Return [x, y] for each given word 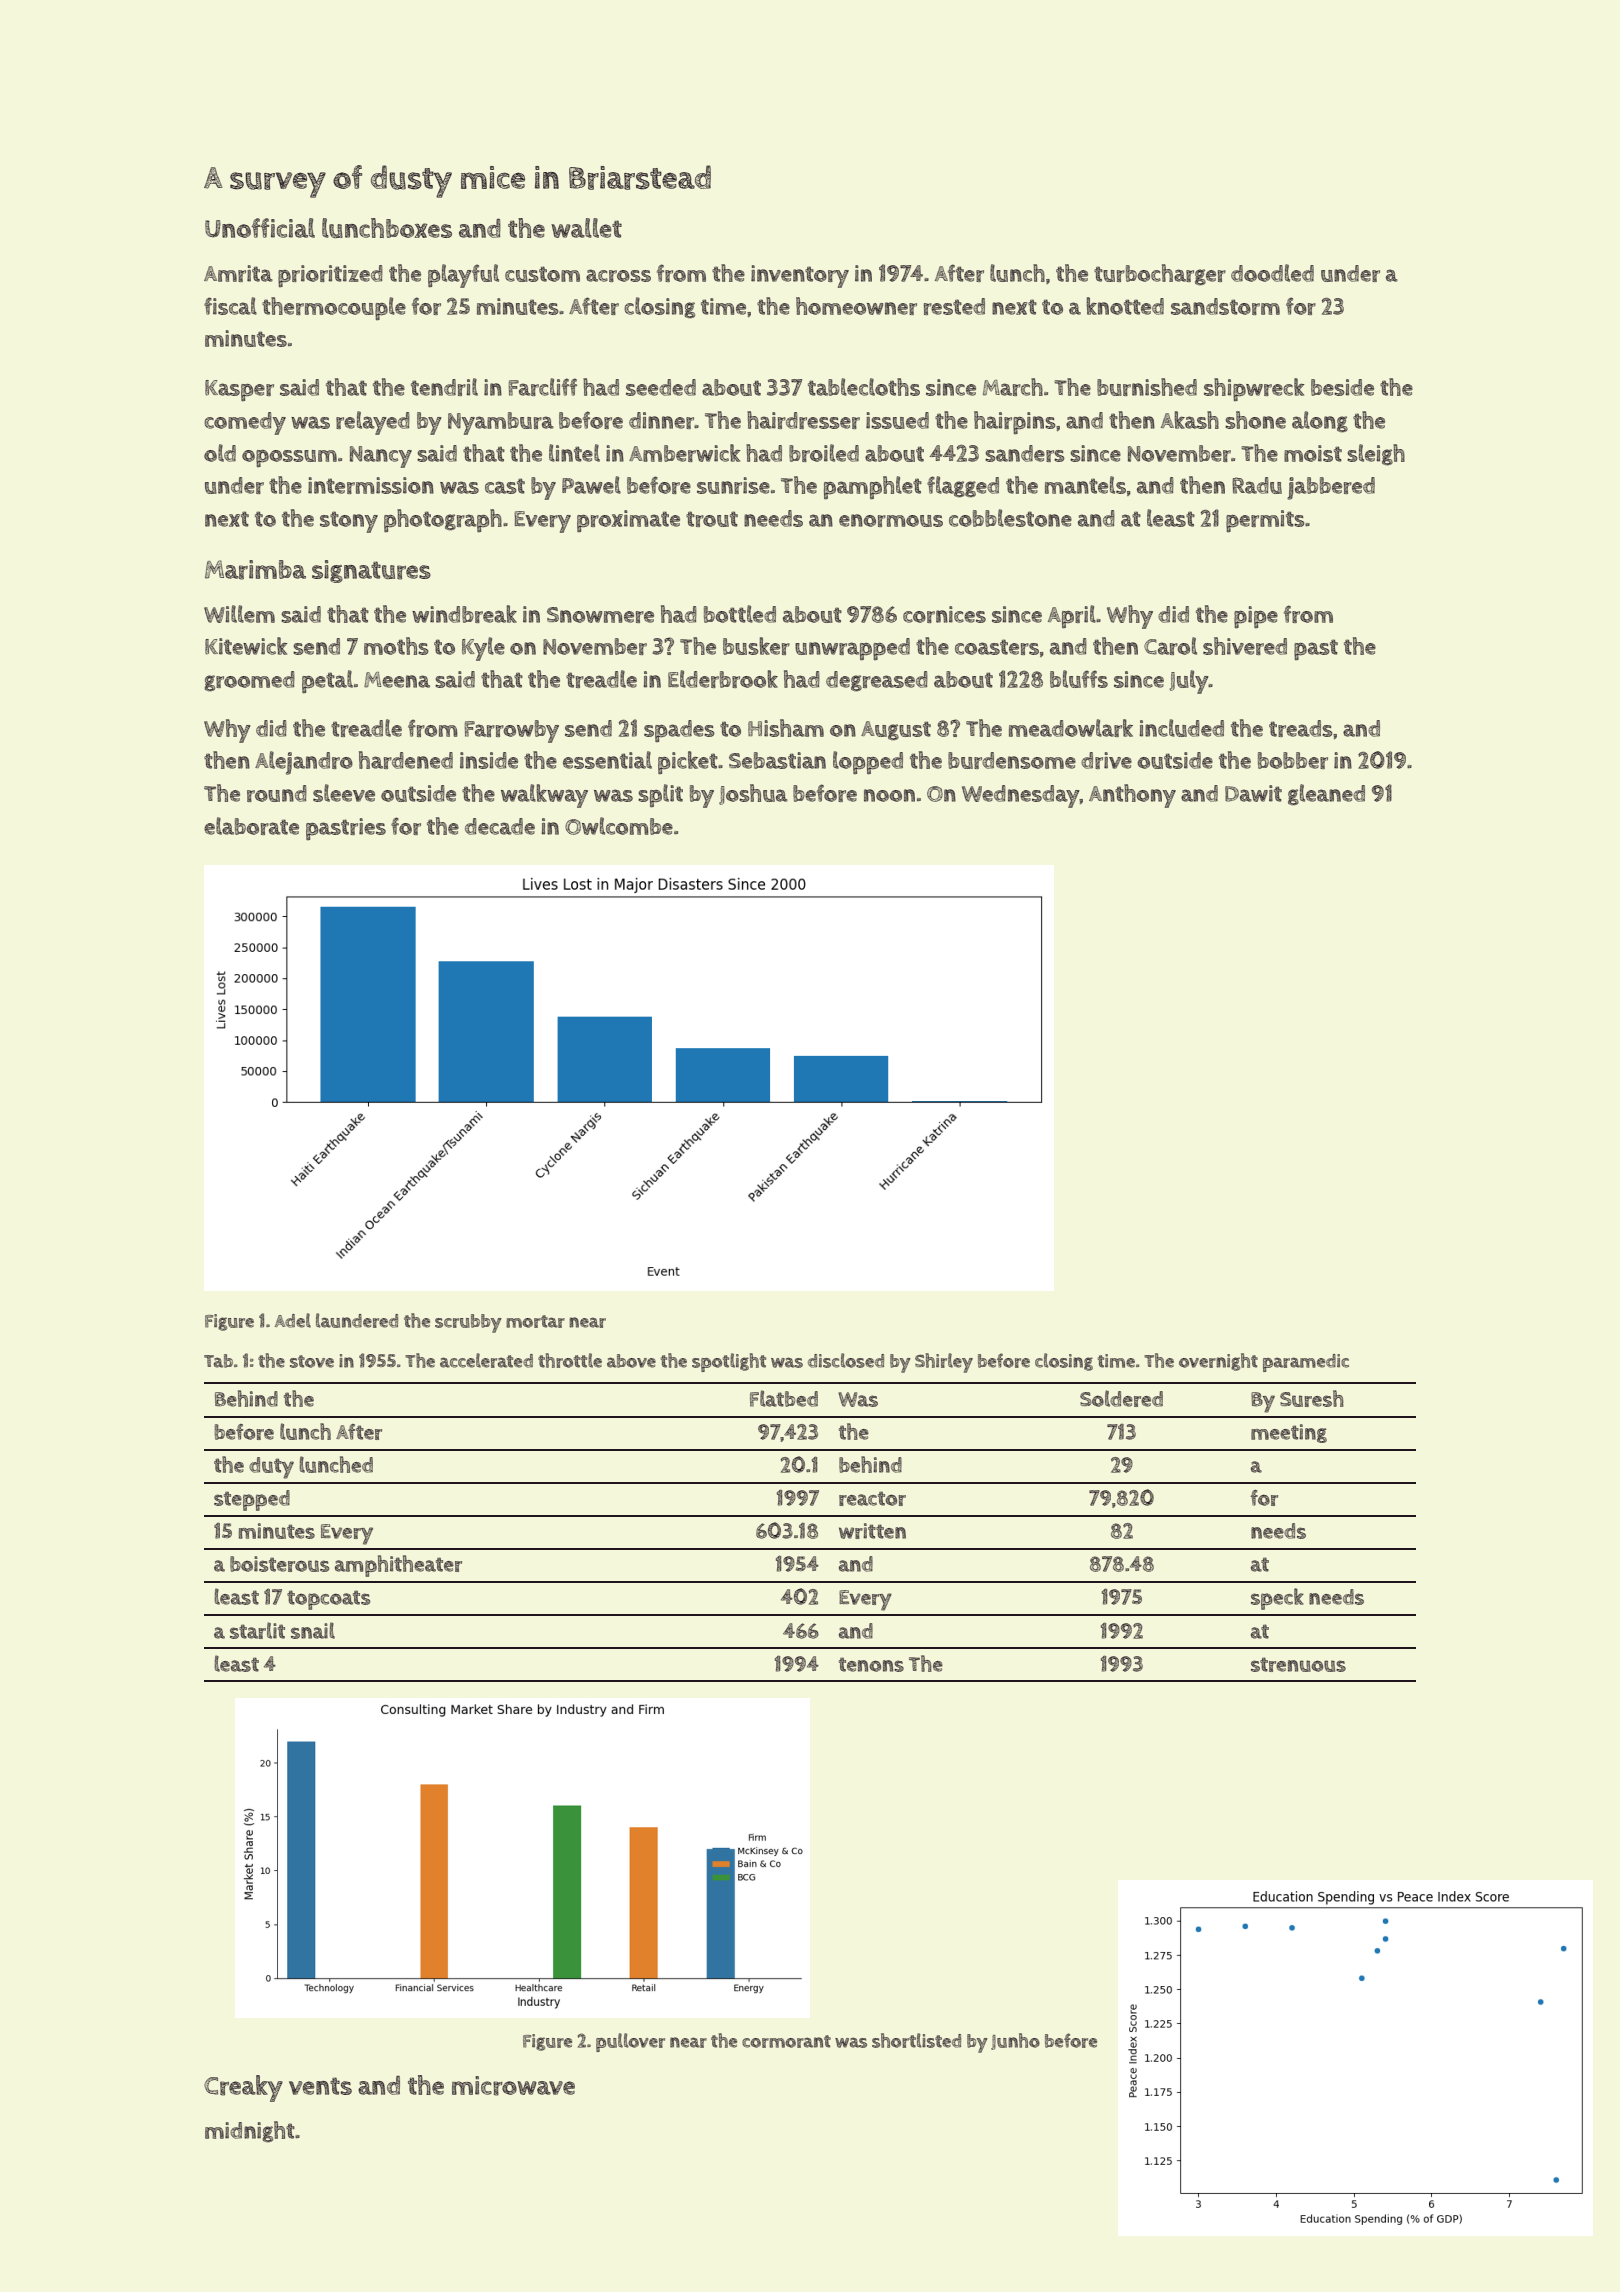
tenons [871, 1664]
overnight [1218, 1362]
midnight [250, 2132]
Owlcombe [619, 826]
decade [500, 826]
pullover [630, 2042]
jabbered [1331, 488]
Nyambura [501, 423]
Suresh [1312, 1398]
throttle [570, 1360]
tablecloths [864, 387]
